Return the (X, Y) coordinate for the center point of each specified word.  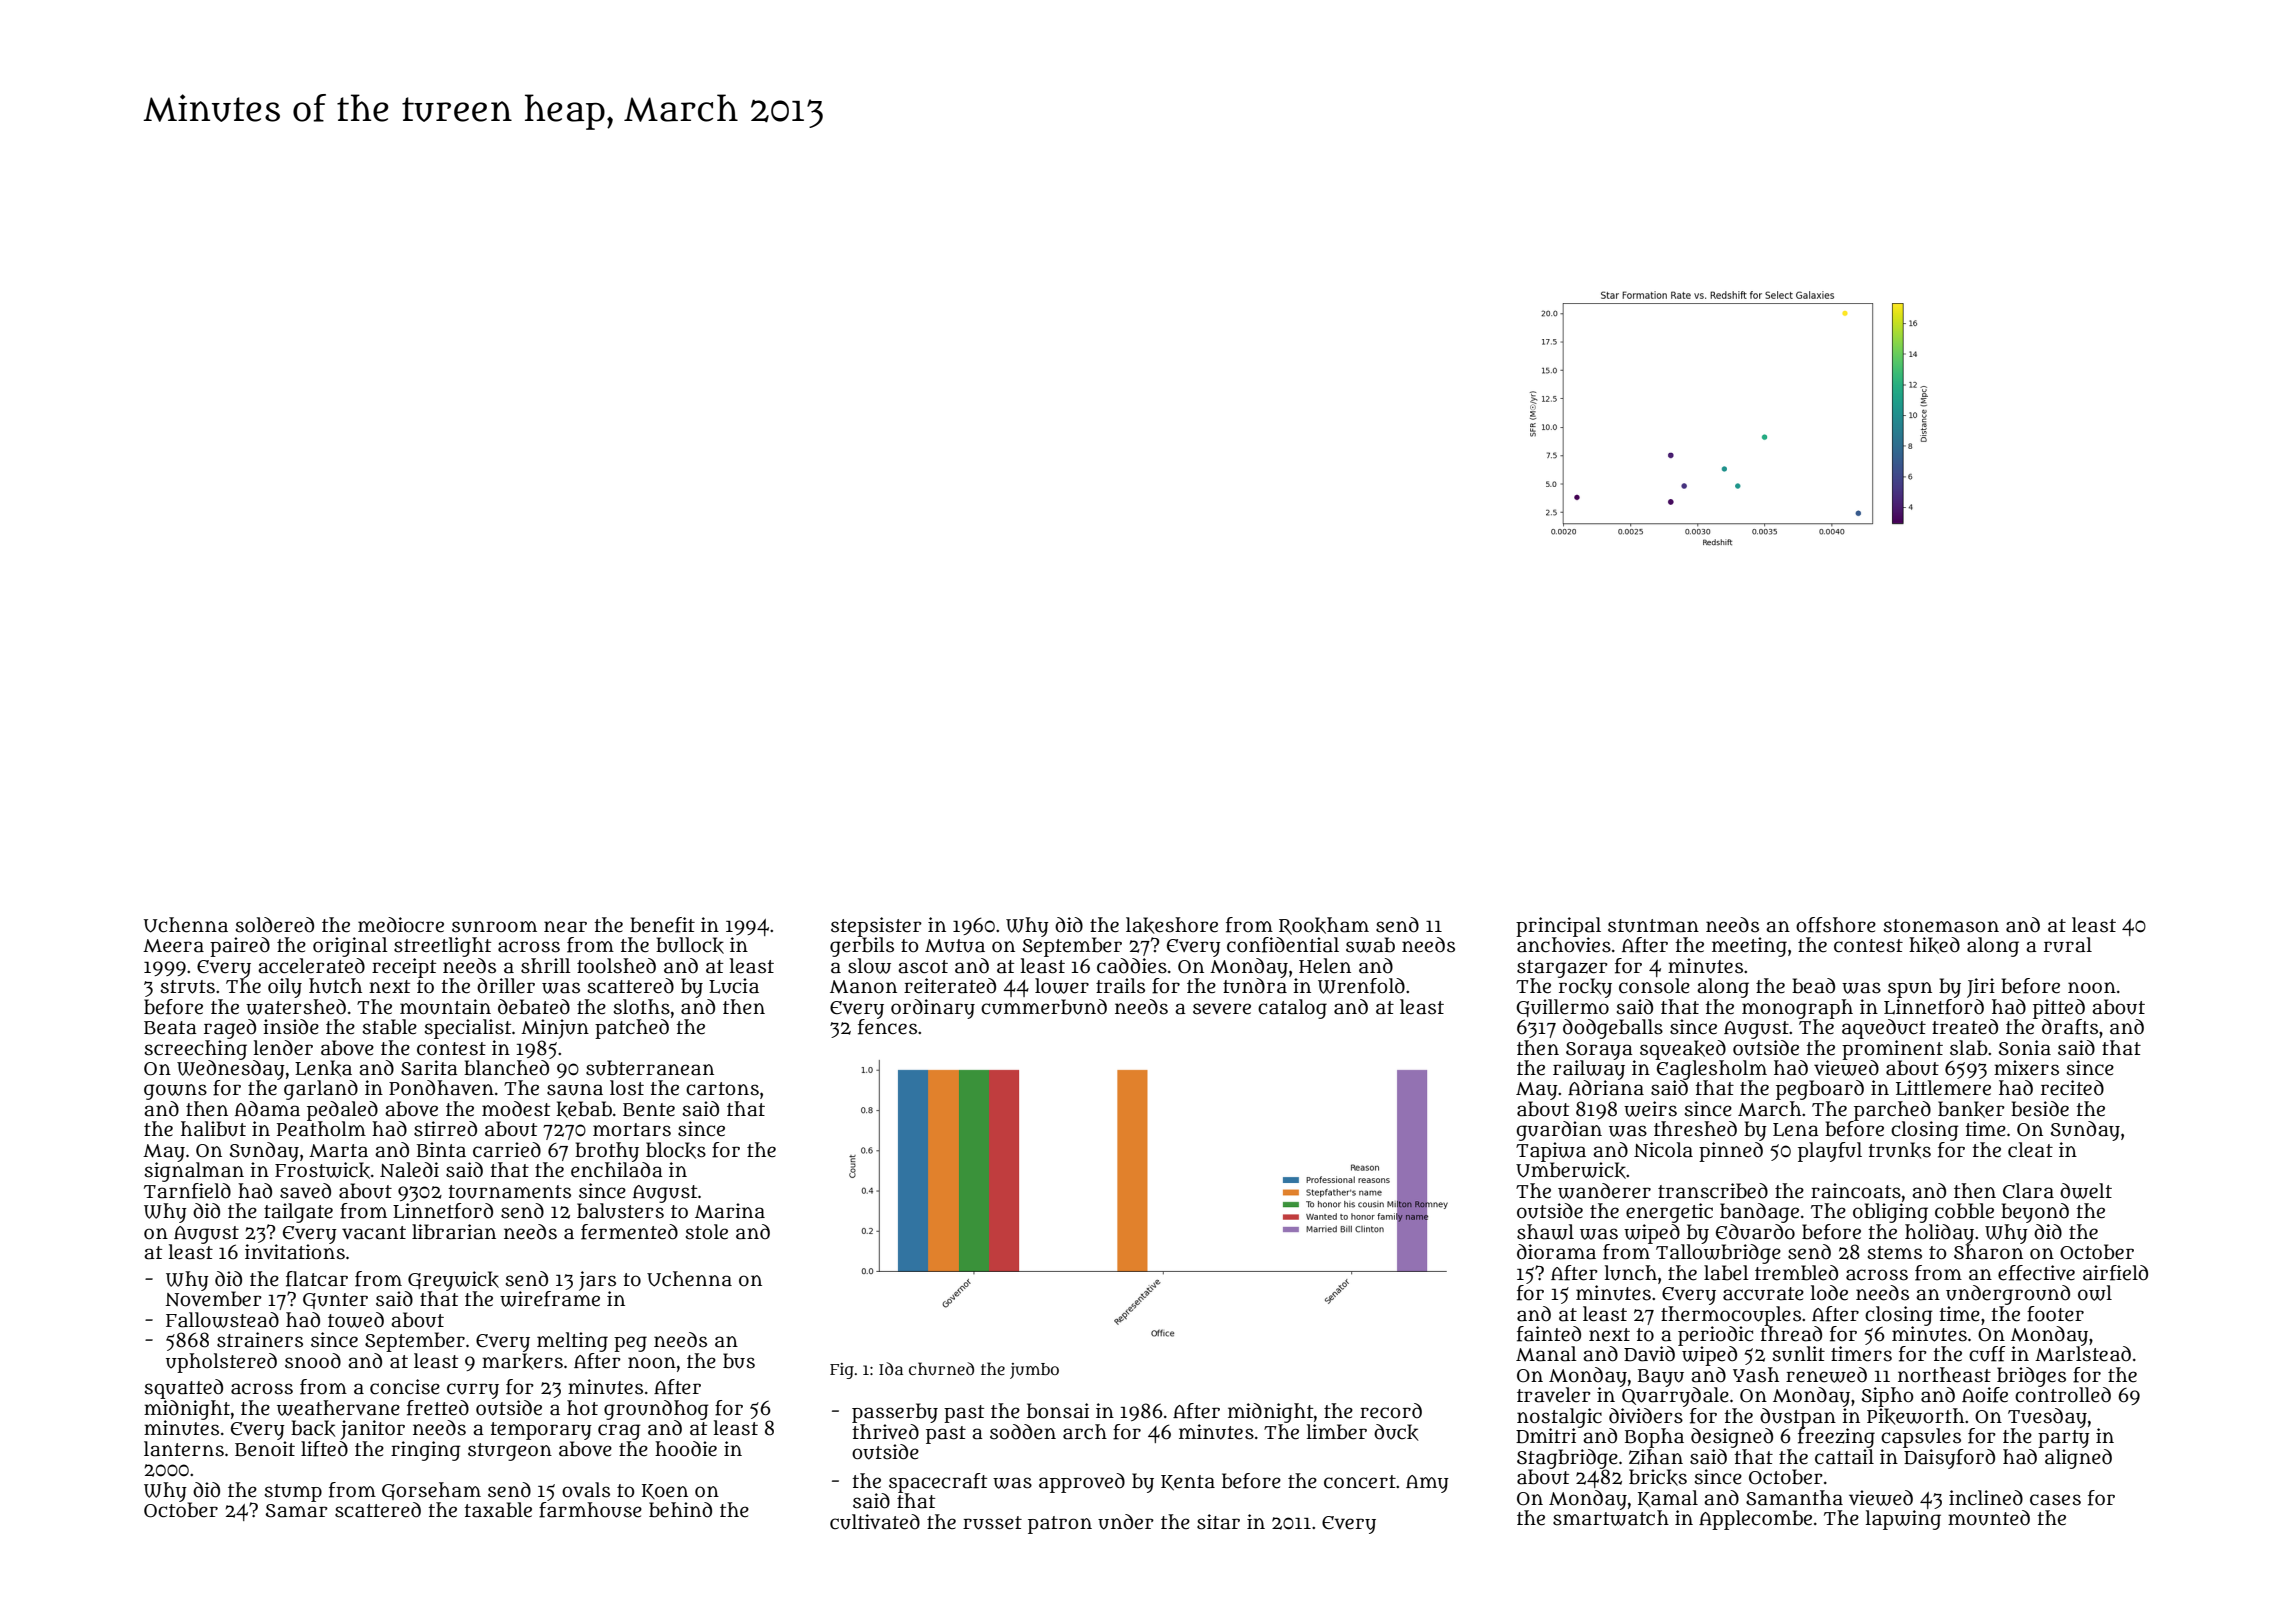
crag (619, 1432)
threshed (1695, 1129)
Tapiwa (1551, 1152)
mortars (632, 1130)
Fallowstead (222, 1320)
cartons (722, 1089)
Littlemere (1943, 1088)
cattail (1844, 1457)
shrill (546, 966)
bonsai (1058, 1411)
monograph (1797, 1009)
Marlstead (2083, 1354)
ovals (586, 1490)
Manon (863, 987)
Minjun (555, 1029)
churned (941, 1369)
